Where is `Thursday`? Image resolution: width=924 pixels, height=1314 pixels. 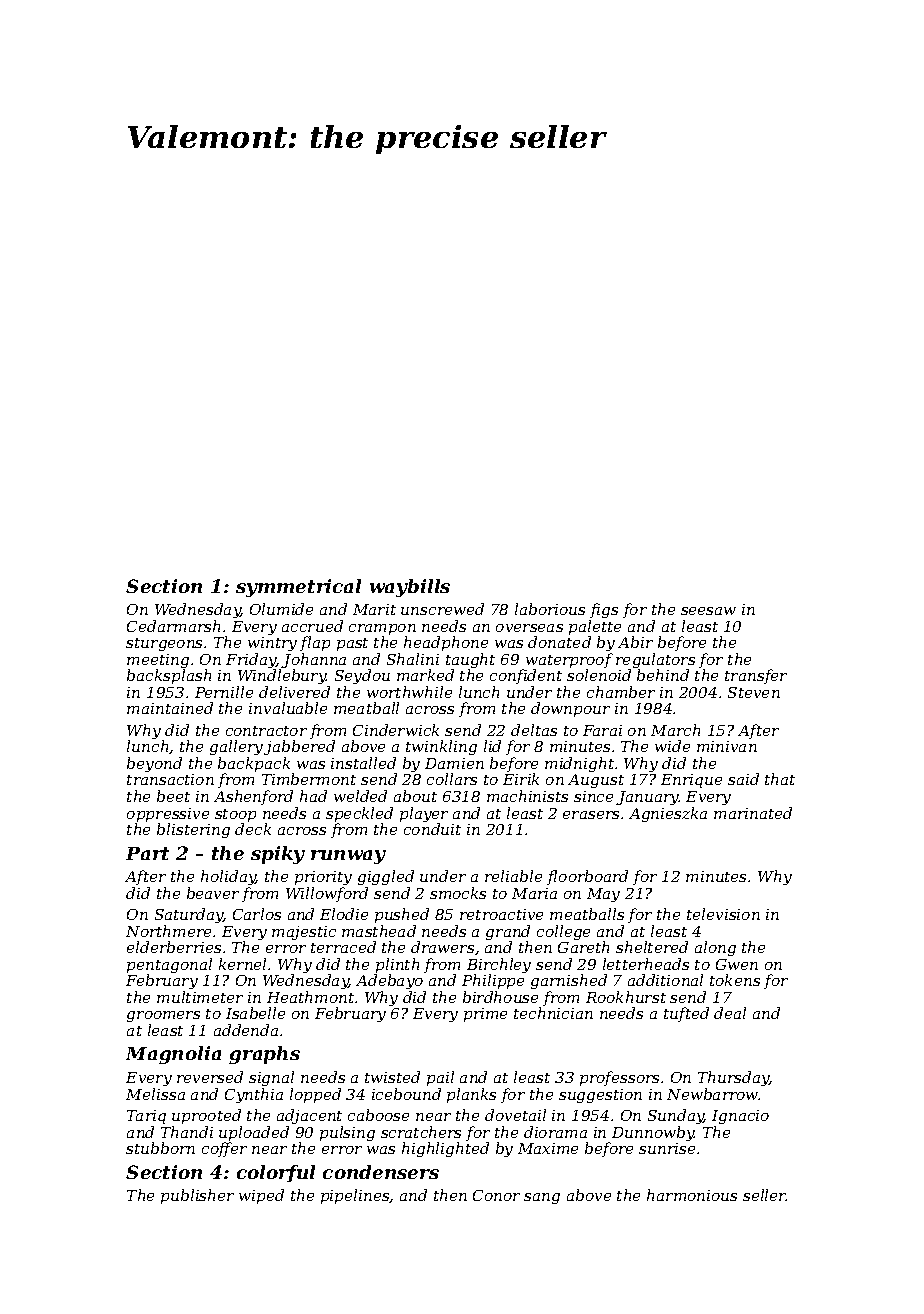
Thursday is located at coordinates (733, 1078).
